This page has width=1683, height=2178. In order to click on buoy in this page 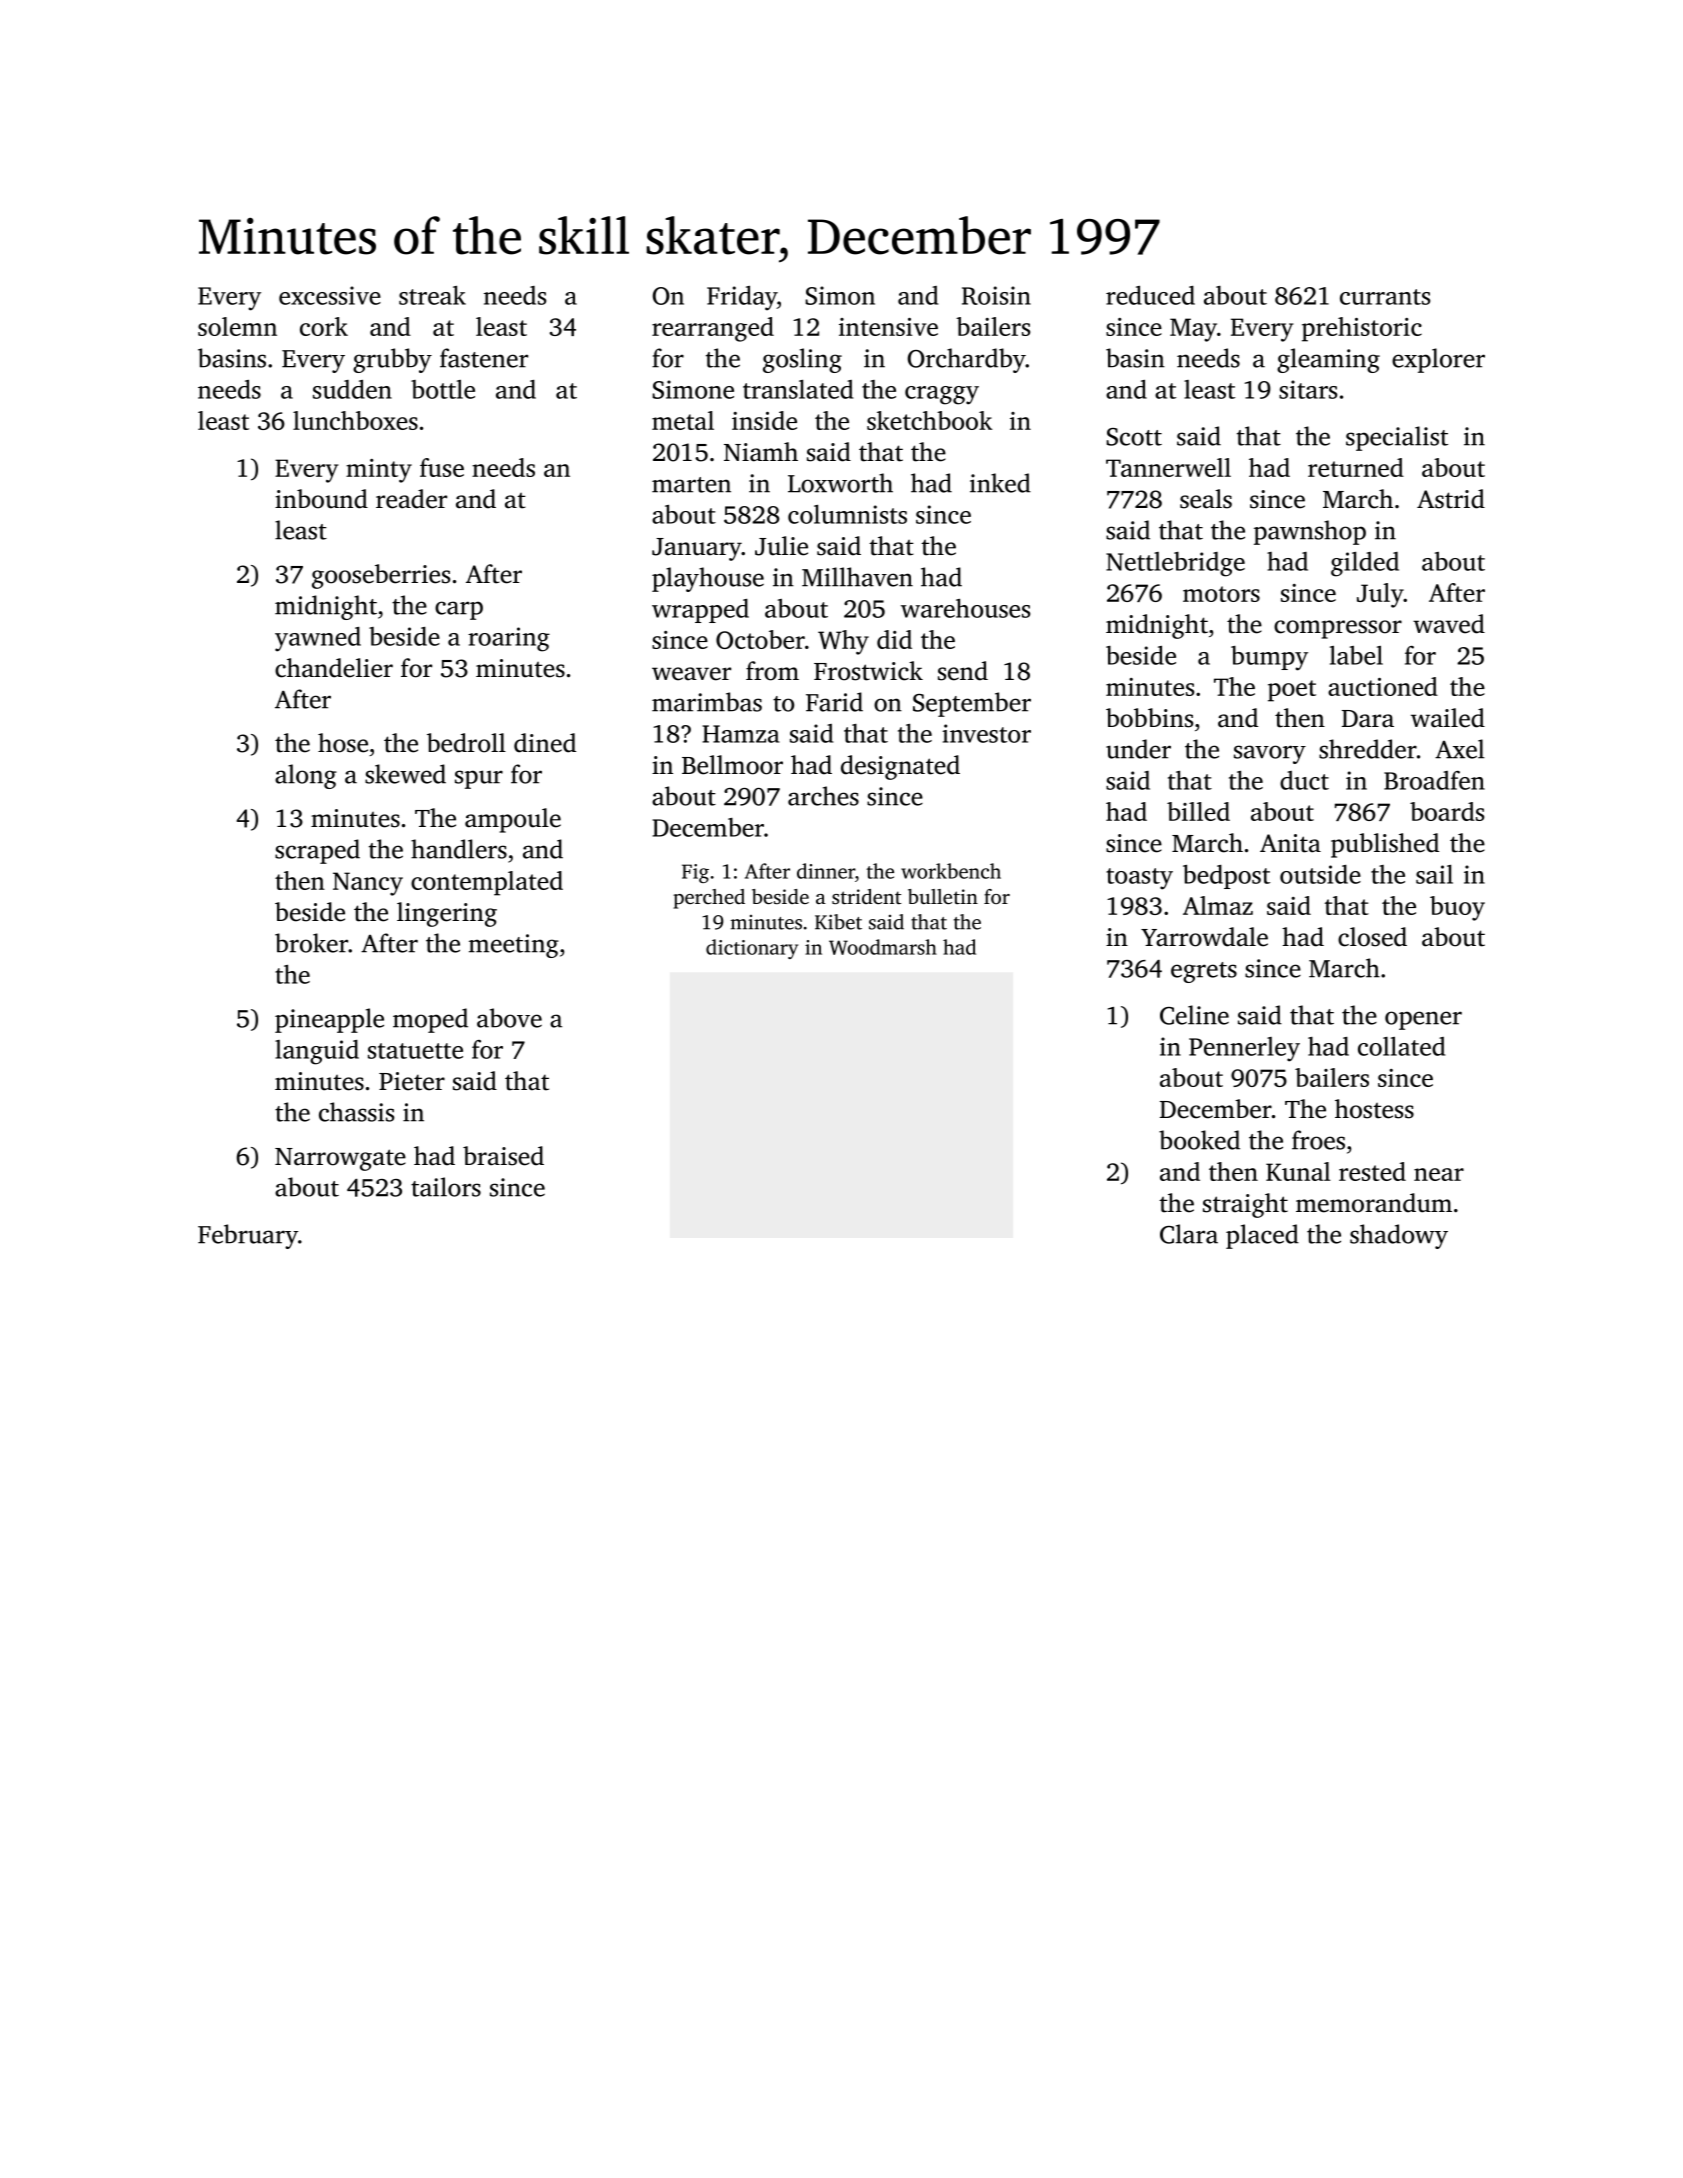, I will do `click(1457, 908)`.
